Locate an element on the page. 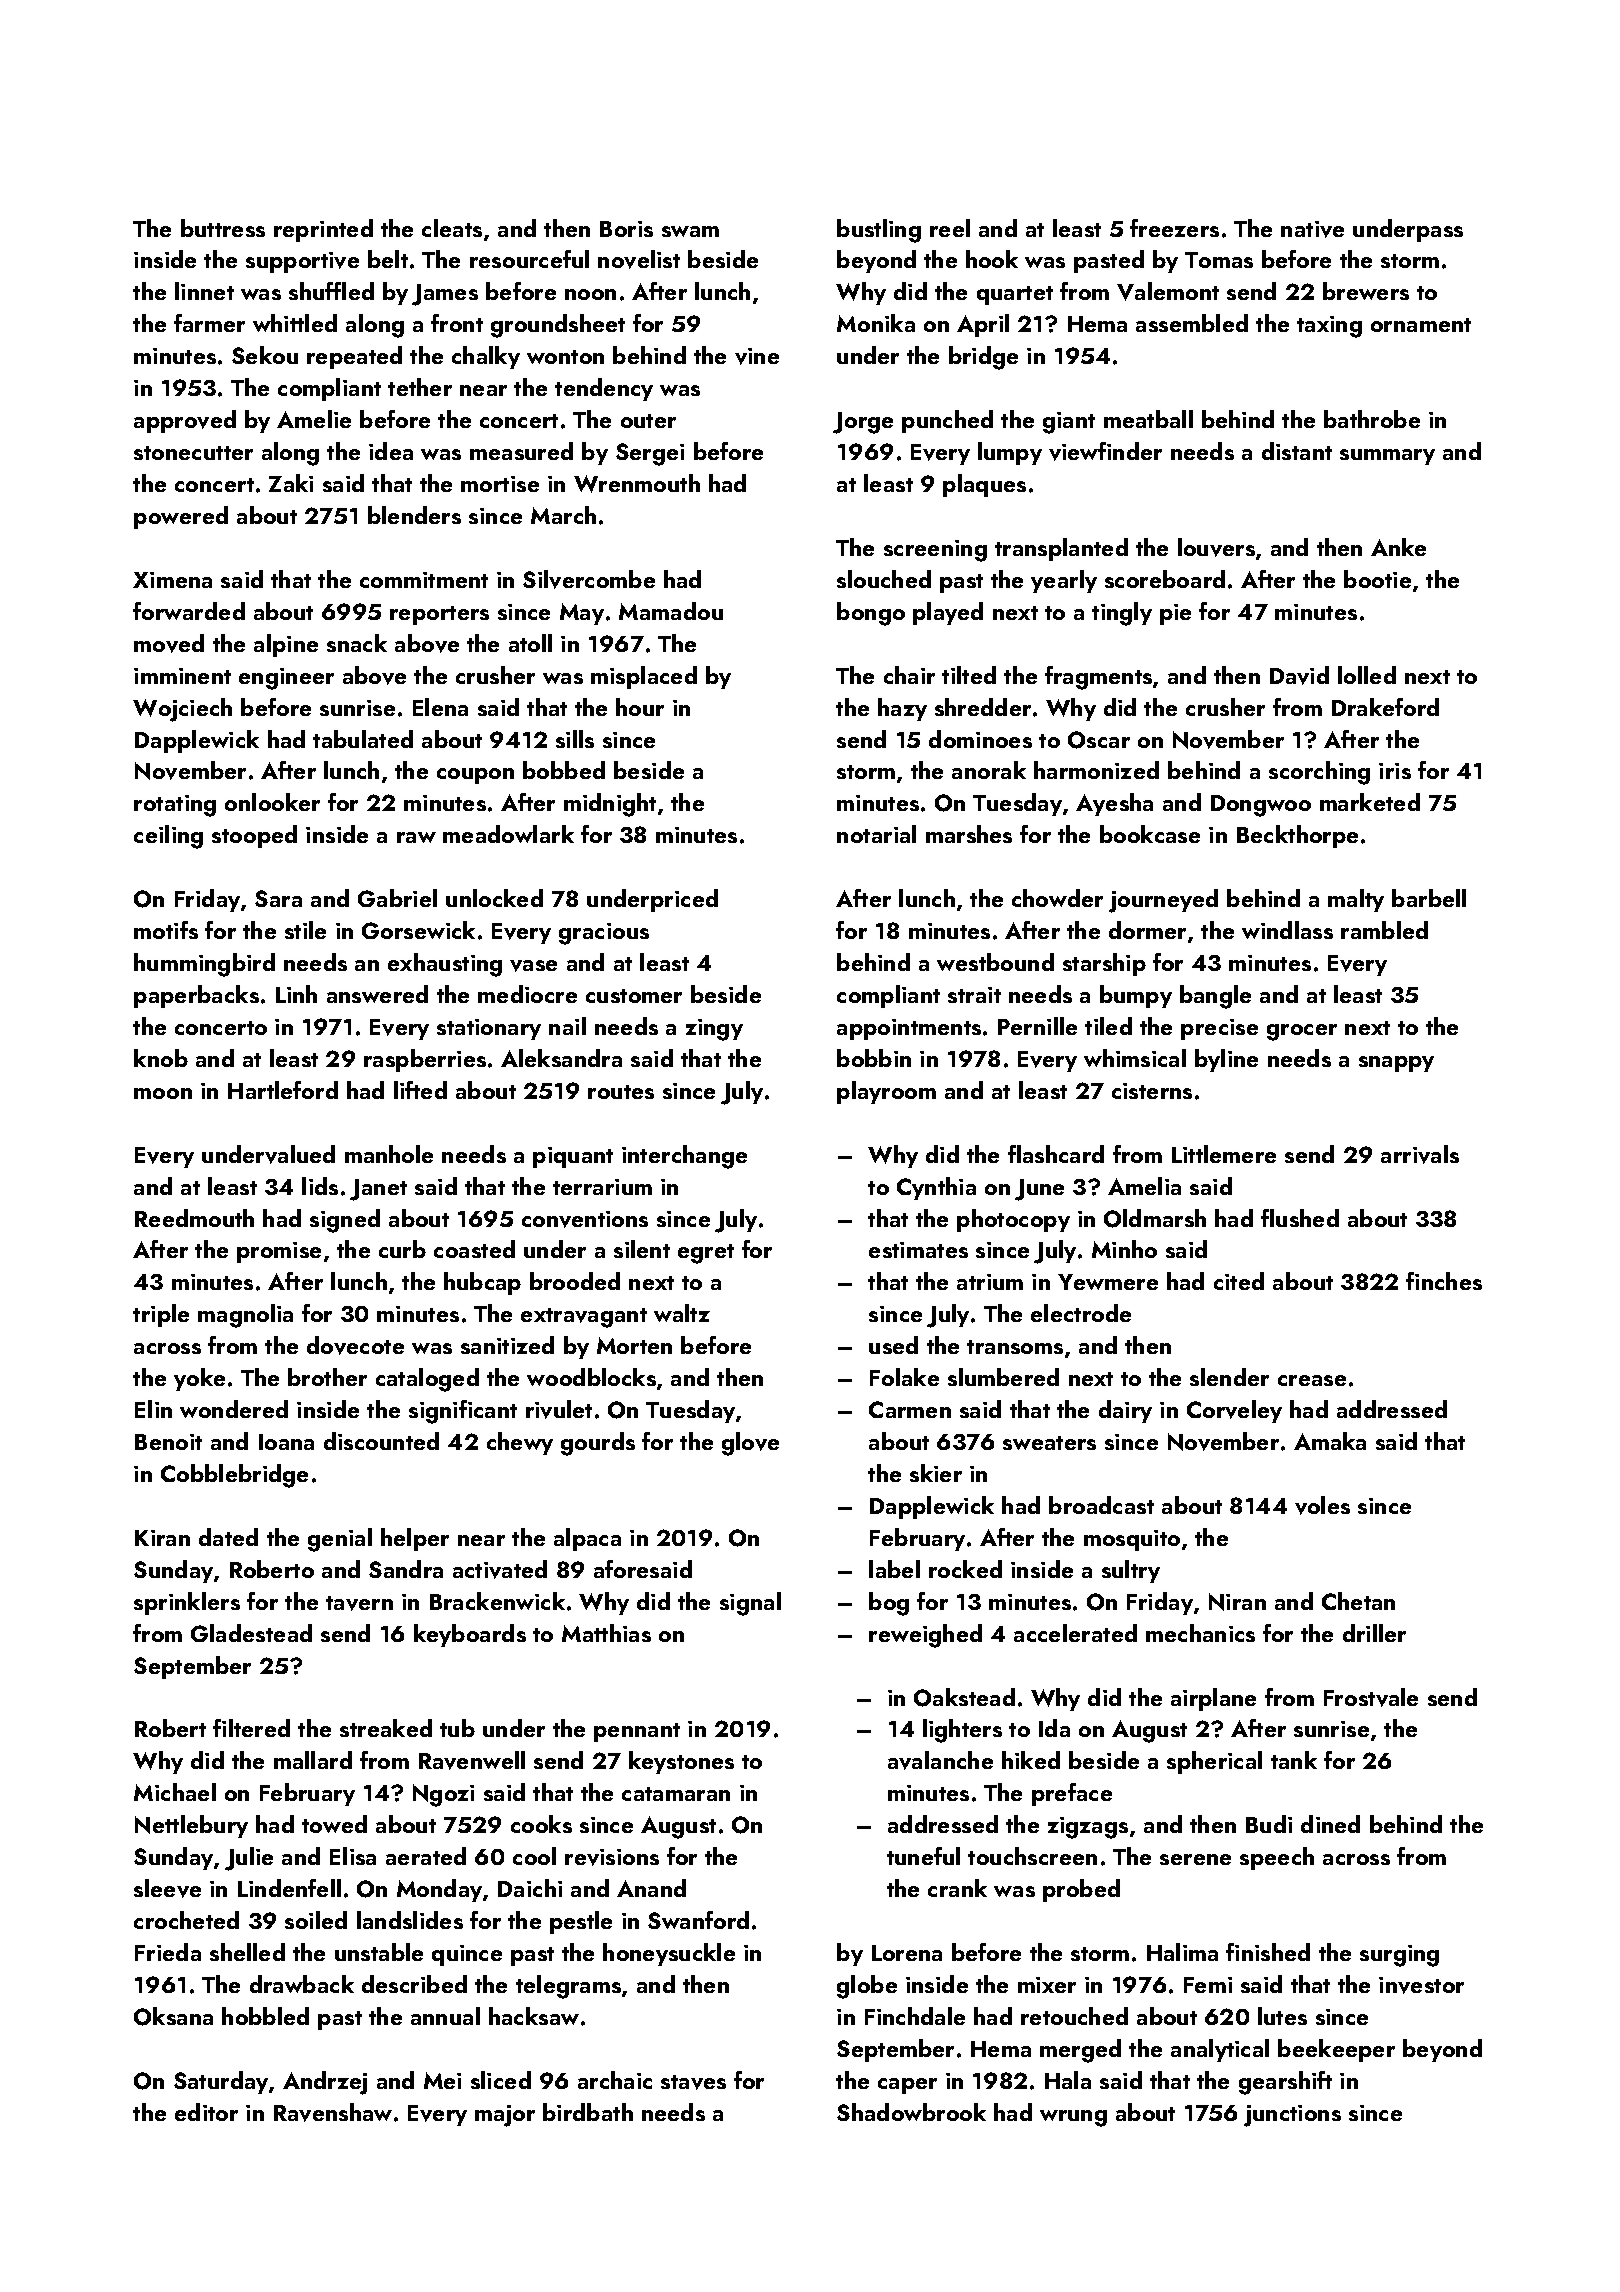 The height and width of the document is (2292, 1620). reprinted is located at coordinates (323, 230).
